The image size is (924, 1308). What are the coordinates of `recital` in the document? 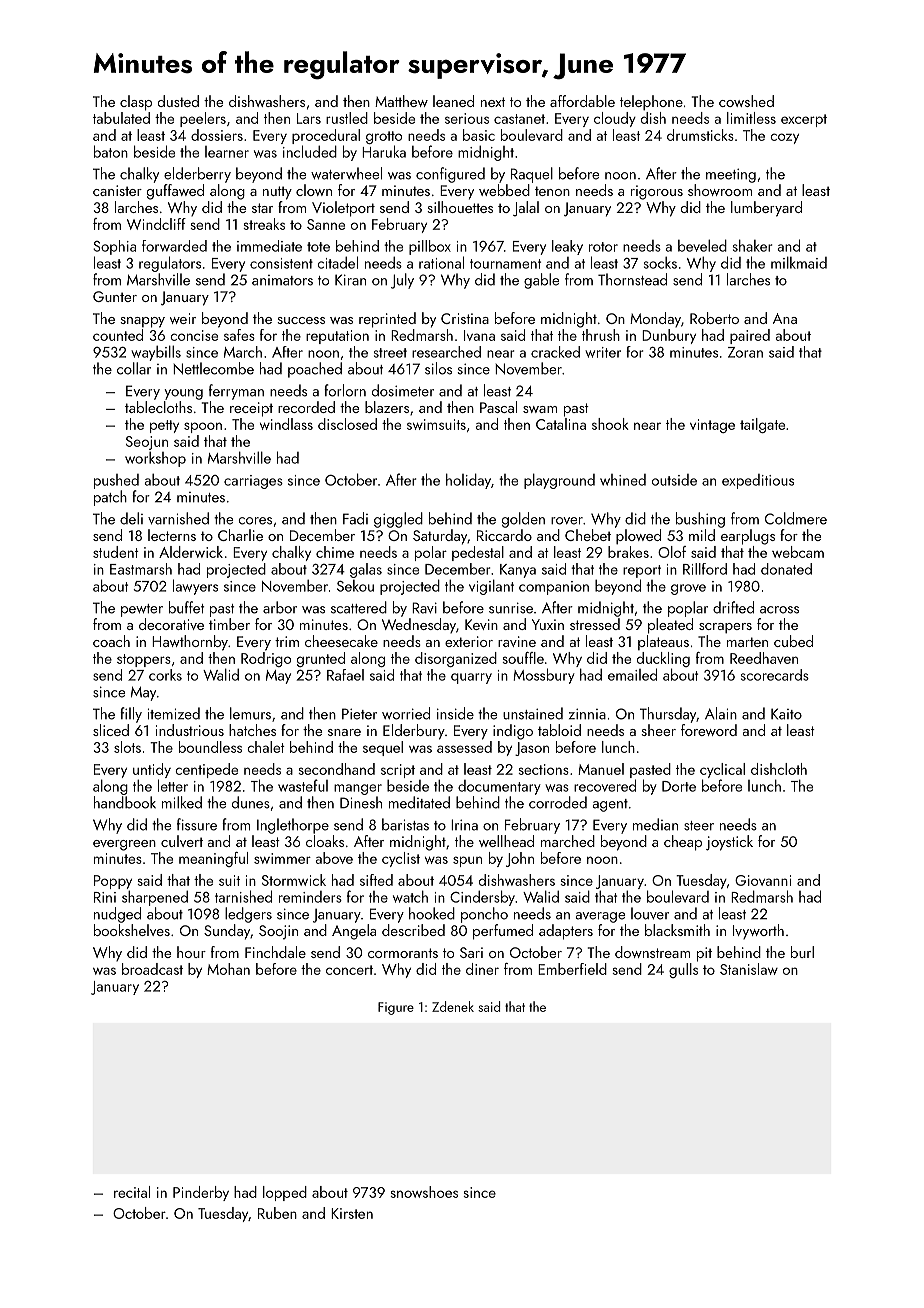 It's located at (132, 1192).
